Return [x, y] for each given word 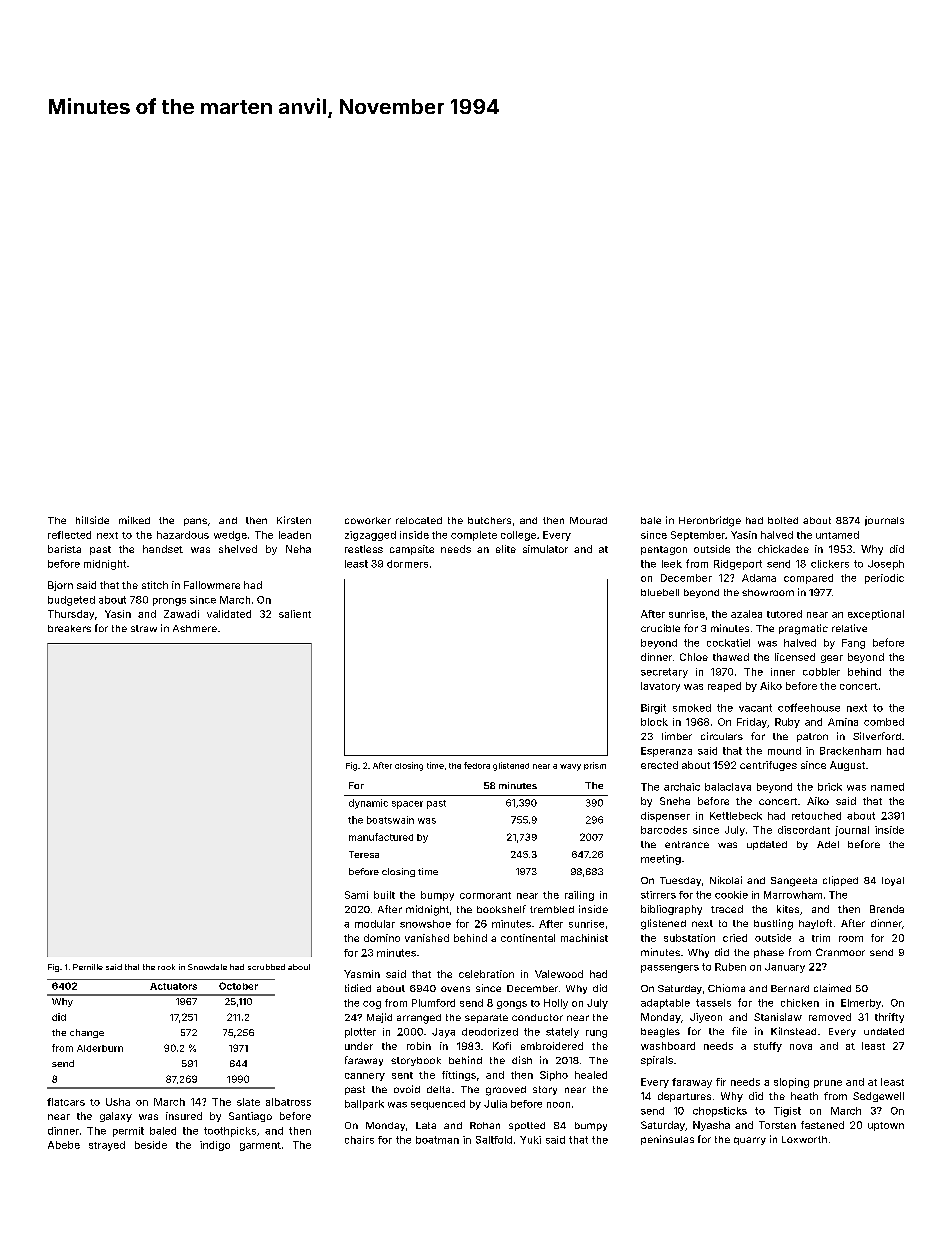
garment [260, 1146]
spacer [407, 805]
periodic [884, 579]
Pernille [88, 967]
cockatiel [728, 643]
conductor [537, 1017]
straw [144, 628]
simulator [545, 549]
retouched [816, 816]
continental [528, 938]
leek [672, 564]
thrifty [889, 1018]
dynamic [368, 804]
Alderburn [100, 1048]
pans [195, 522]
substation [689, 938]
